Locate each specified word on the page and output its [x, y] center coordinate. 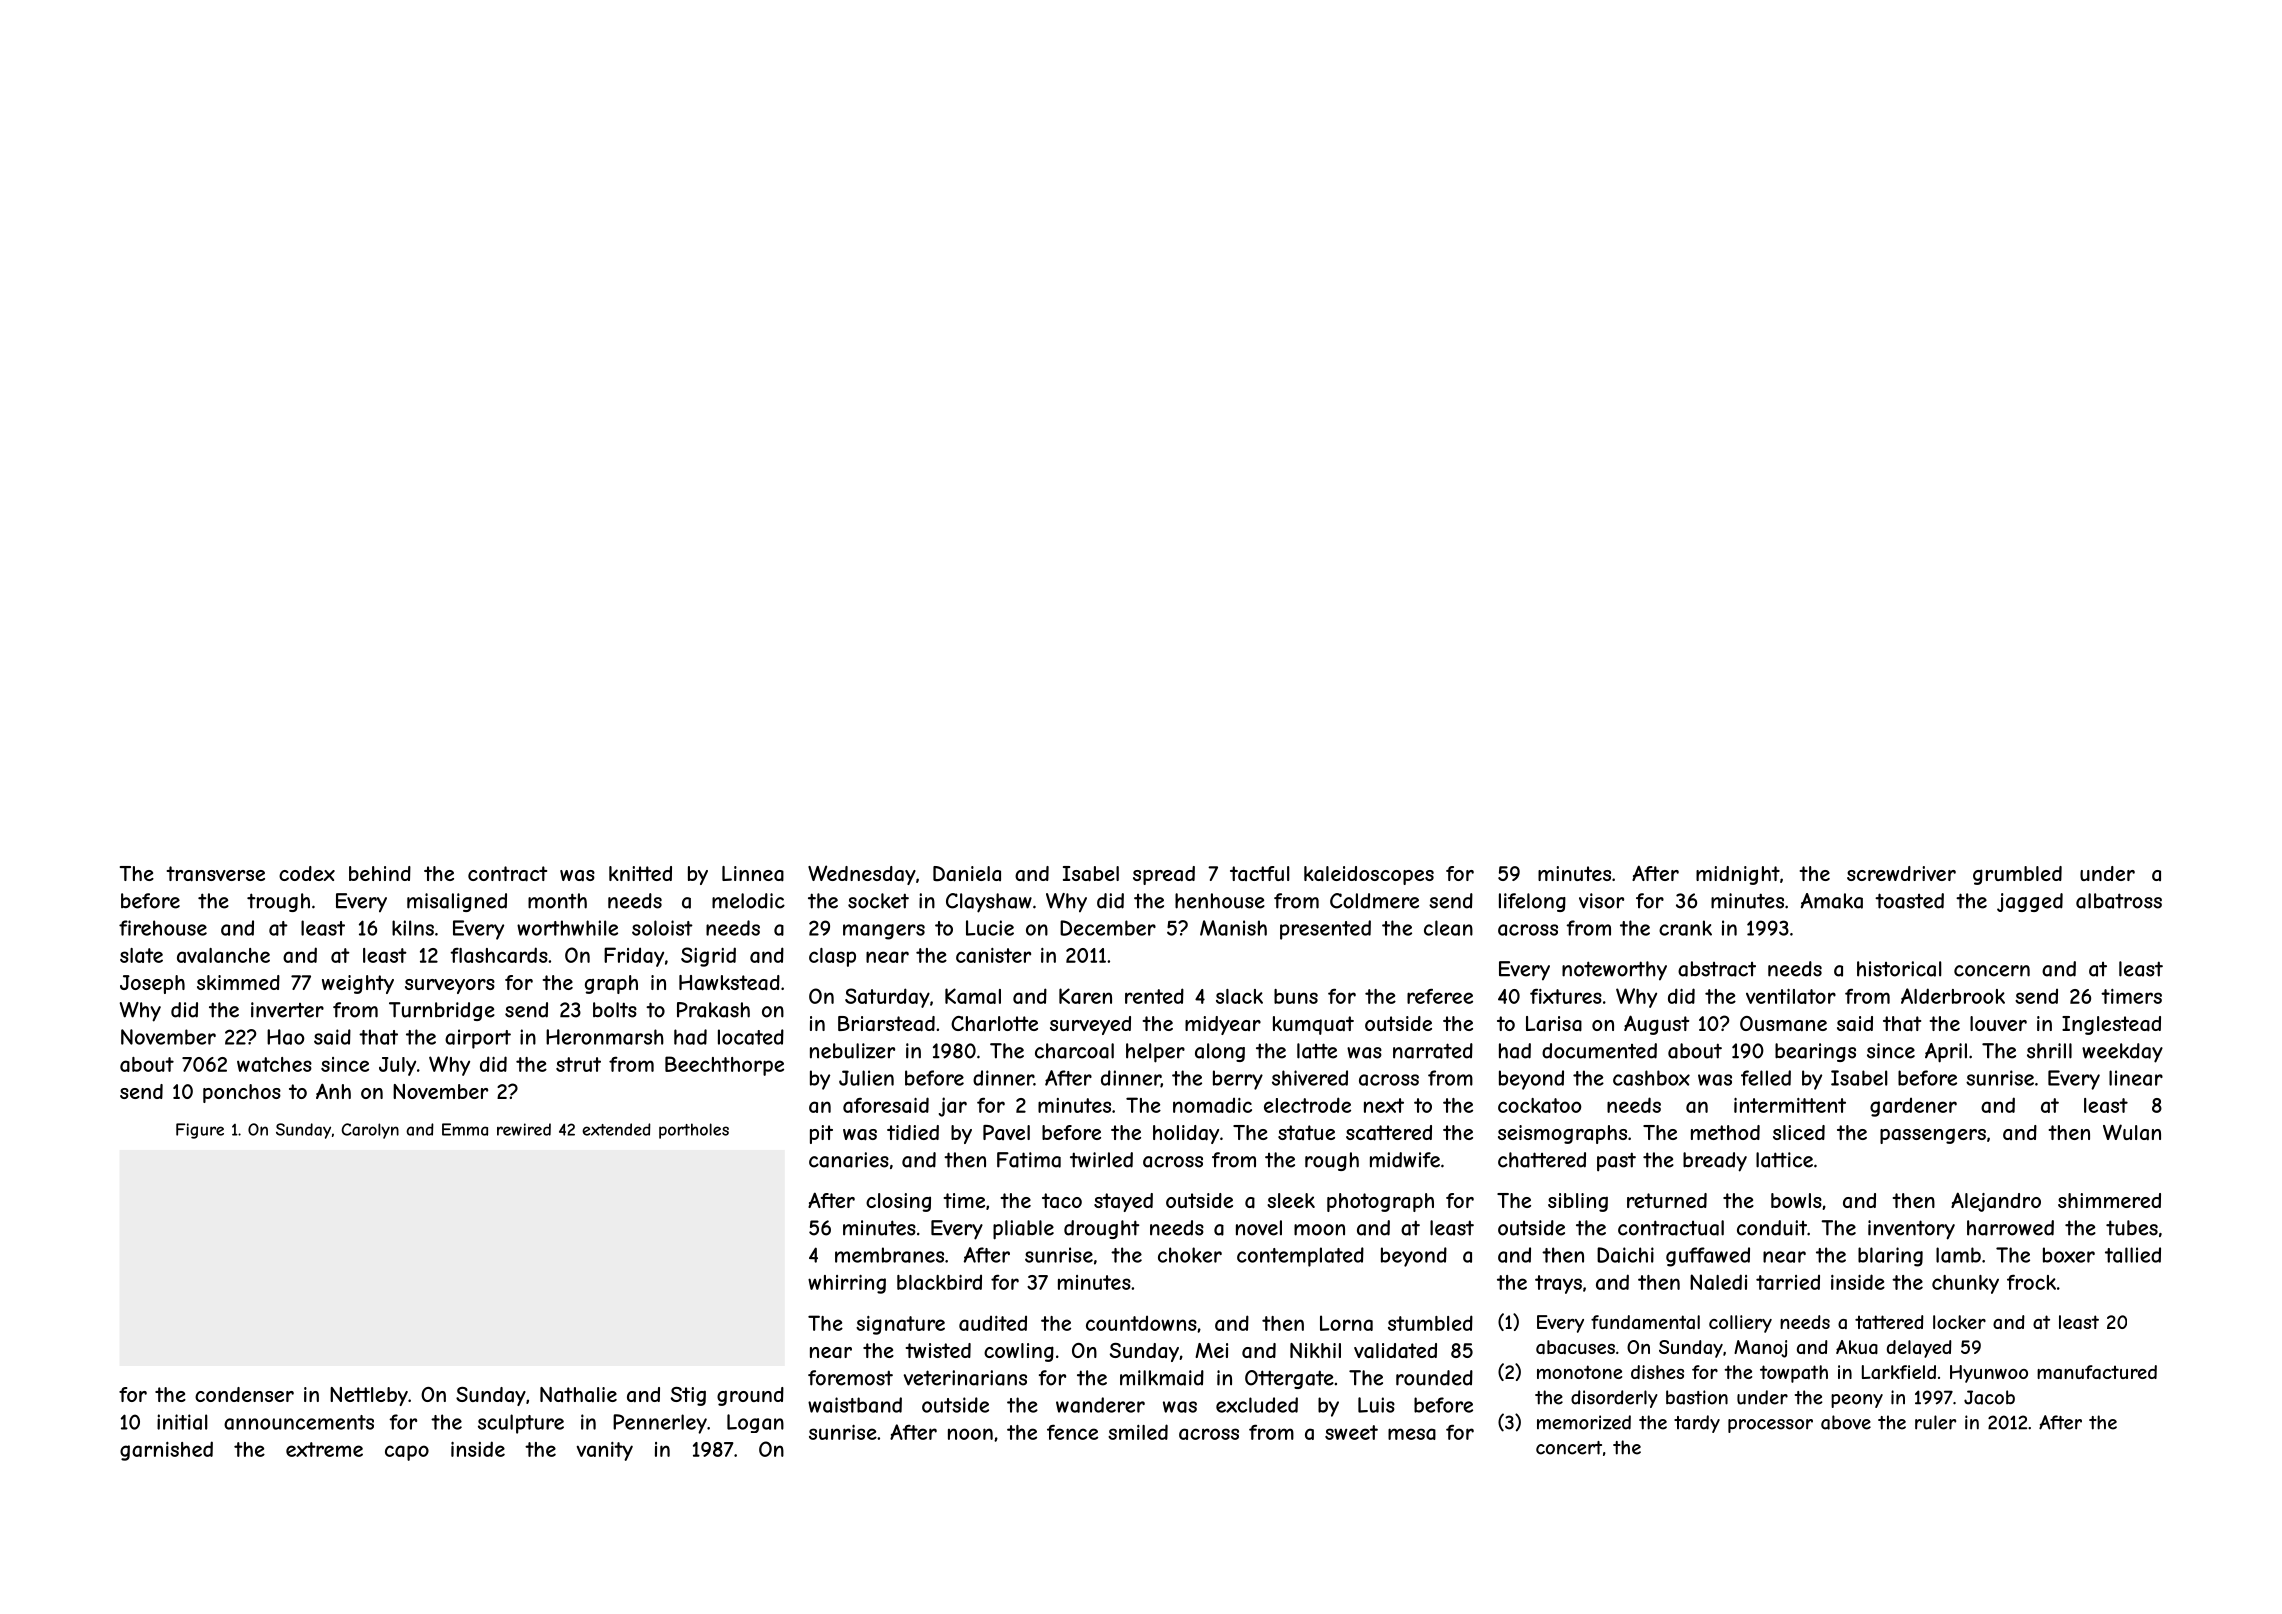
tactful [1259, 873]
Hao [286, 1037]
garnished [166, 1451]
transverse [216, 874]
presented [1325, 930]
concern [1992, 971]
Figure [200, 1131]
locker [1959, 1322]
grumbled [2017, 875]
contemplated [1300, 1257]
